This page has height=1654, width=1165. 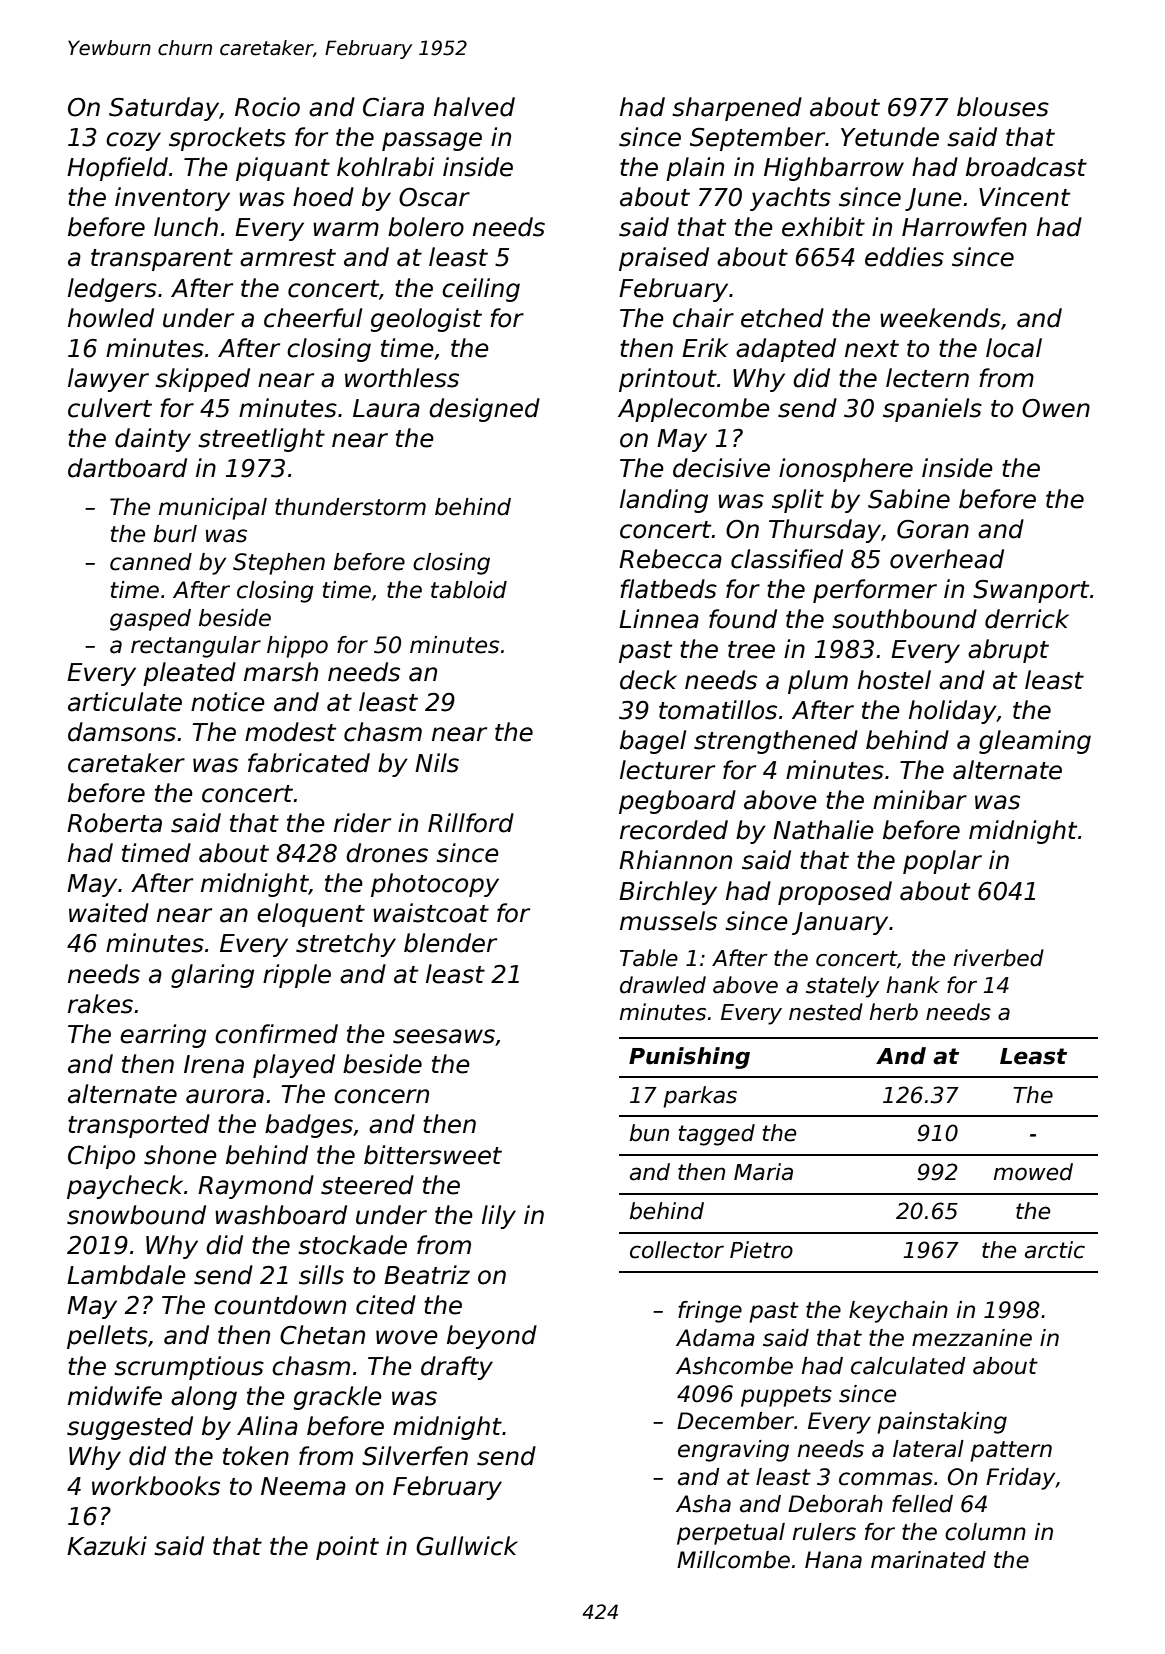 I want to click on point, so click(x=347, y=1548).
